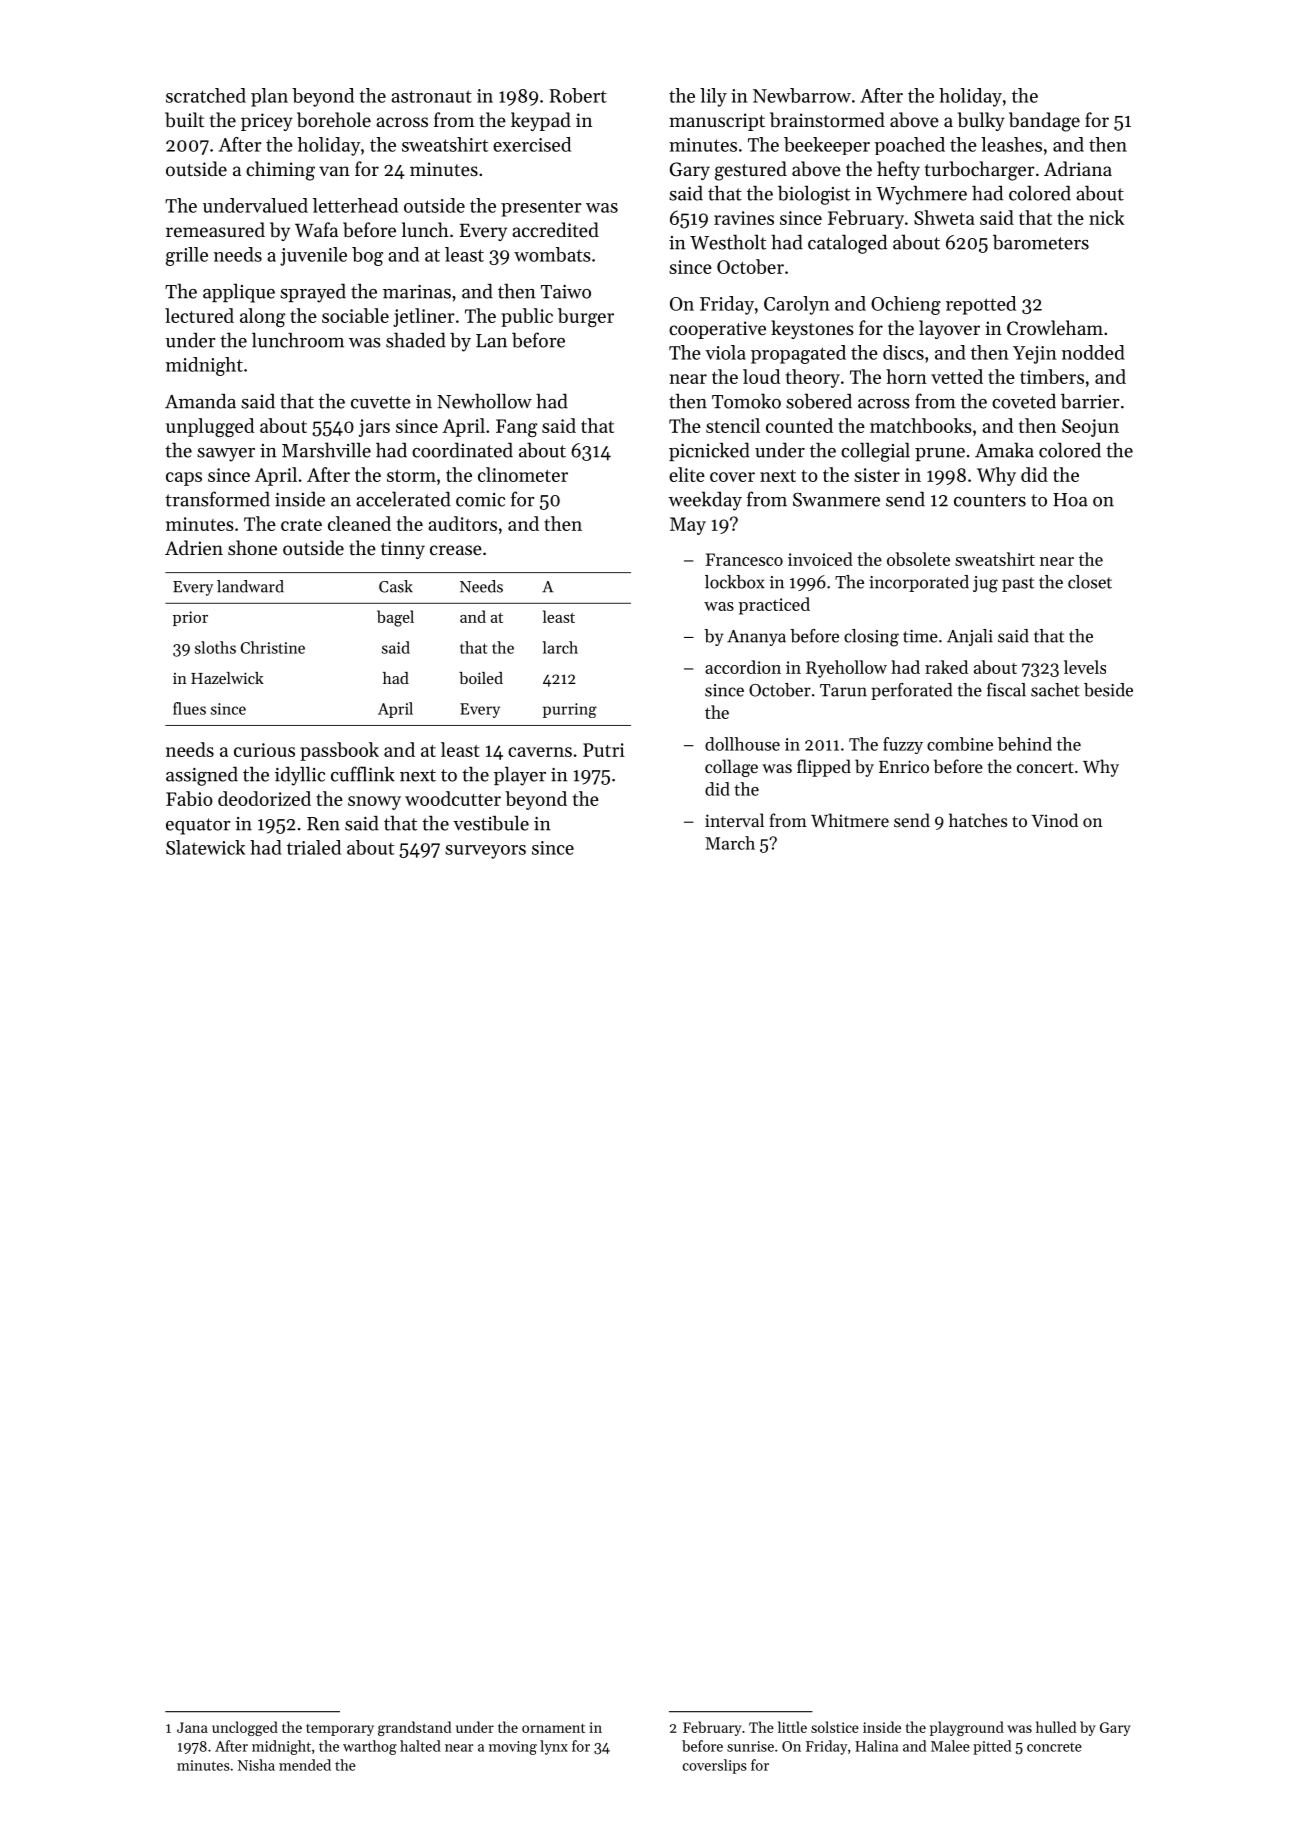 This screenshot has width=1300, height=1839. Describe the element at coordinates (420, 1746) in the screenshot. I see `halted` at that location.
